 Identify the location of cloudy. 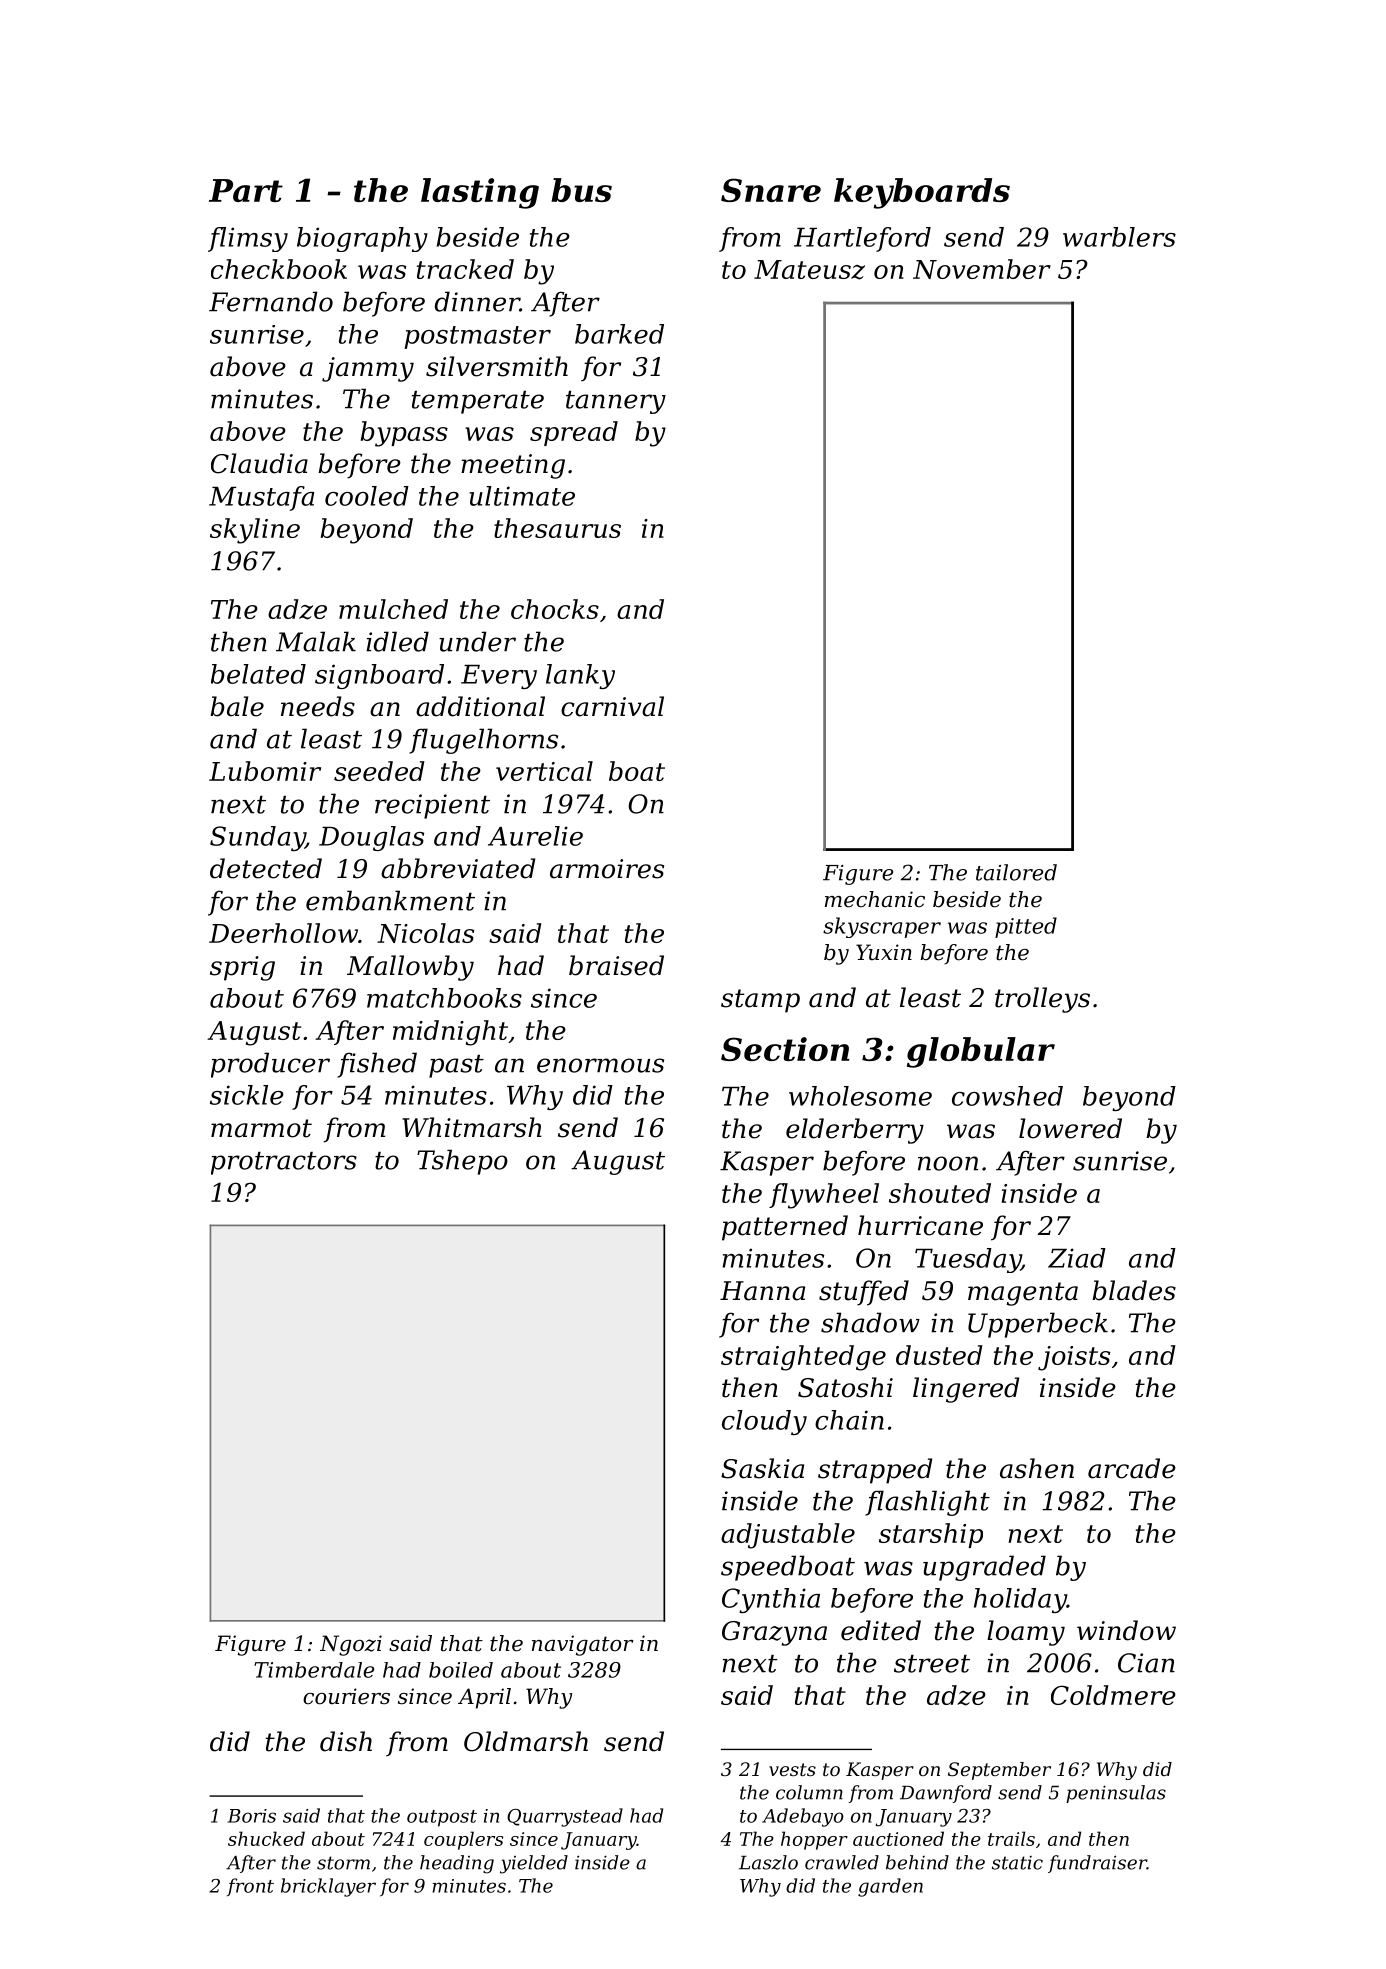
(764, 1422).
